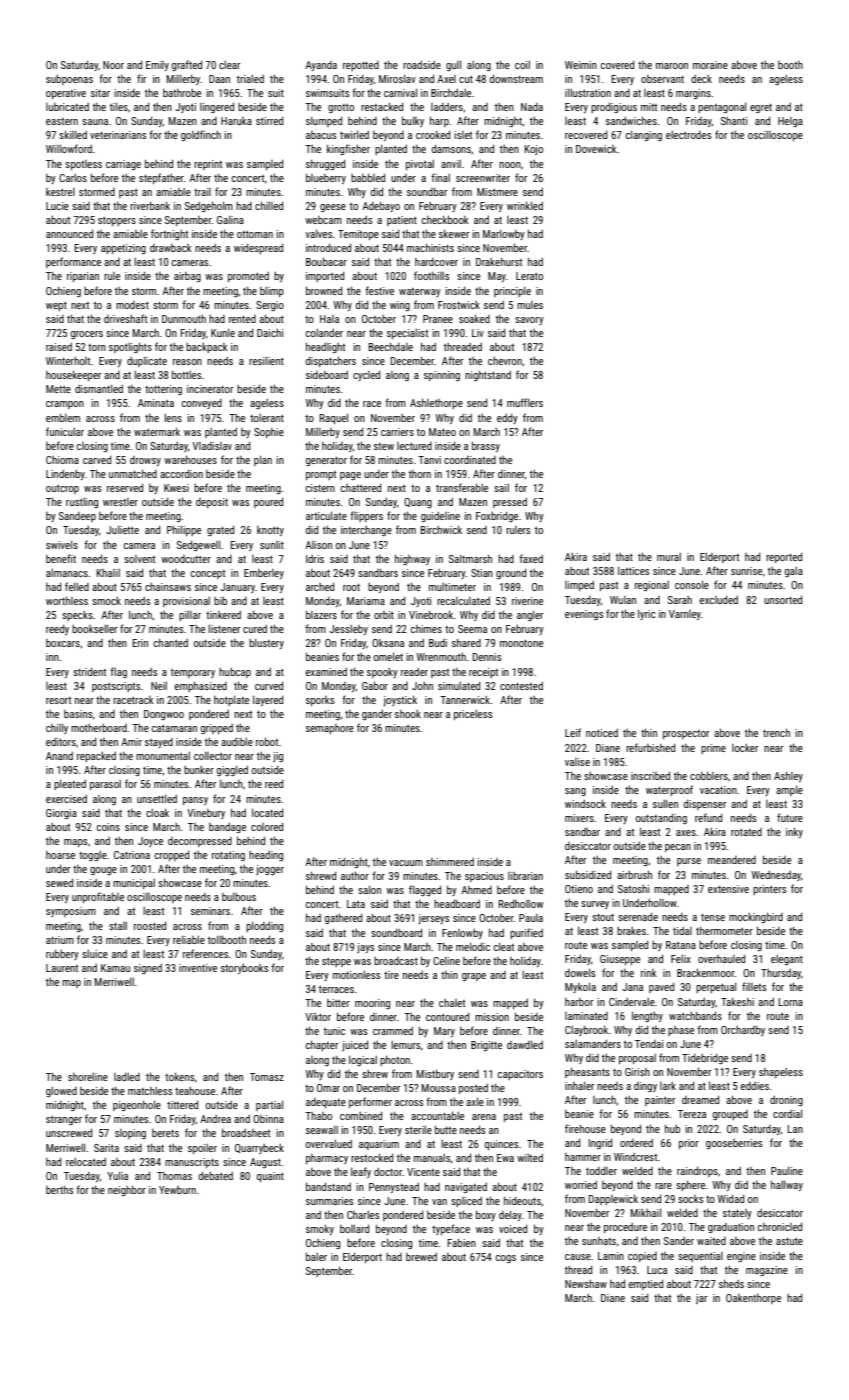 The width and height of the screenshot is (849, 1400). What do you see at coordinates (60, 1189) in the screenshot?
I see `berths` at bounding box center [60, 1189].
